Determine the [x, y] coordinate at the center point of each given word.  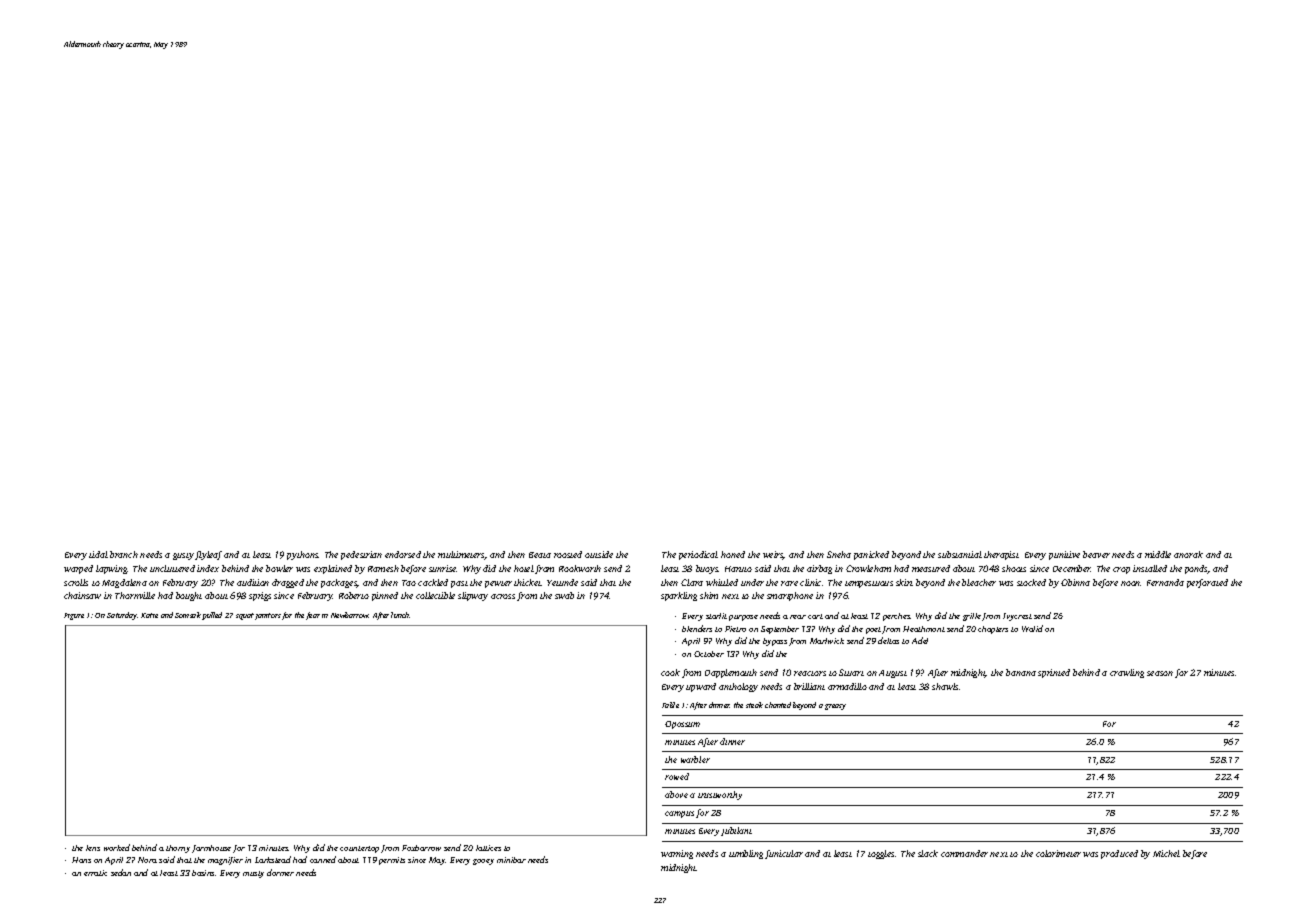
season [1160, 673]
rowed [677, 776]
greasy [835, 707]
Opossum [682, 725]
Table [670, 705]
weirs [773, 555]
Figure [74, 616]
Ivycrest [1017, 617]
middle [1158, 554]
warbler [695, 759]
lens [93, 848]
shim [709, 595]
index [208, 568]
